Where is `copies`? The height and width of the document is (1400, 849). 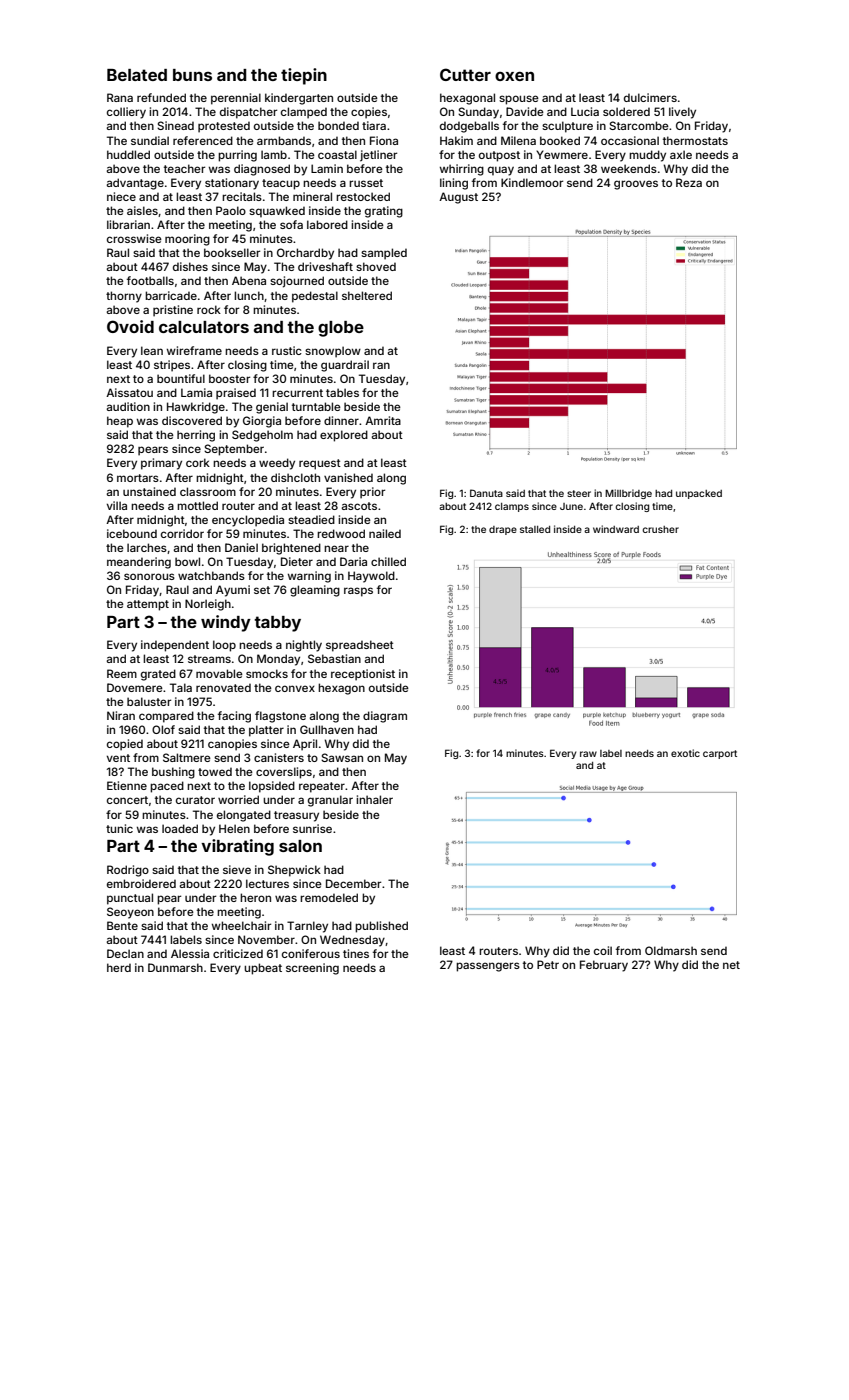
copies is located at coordinates (369, 113).
